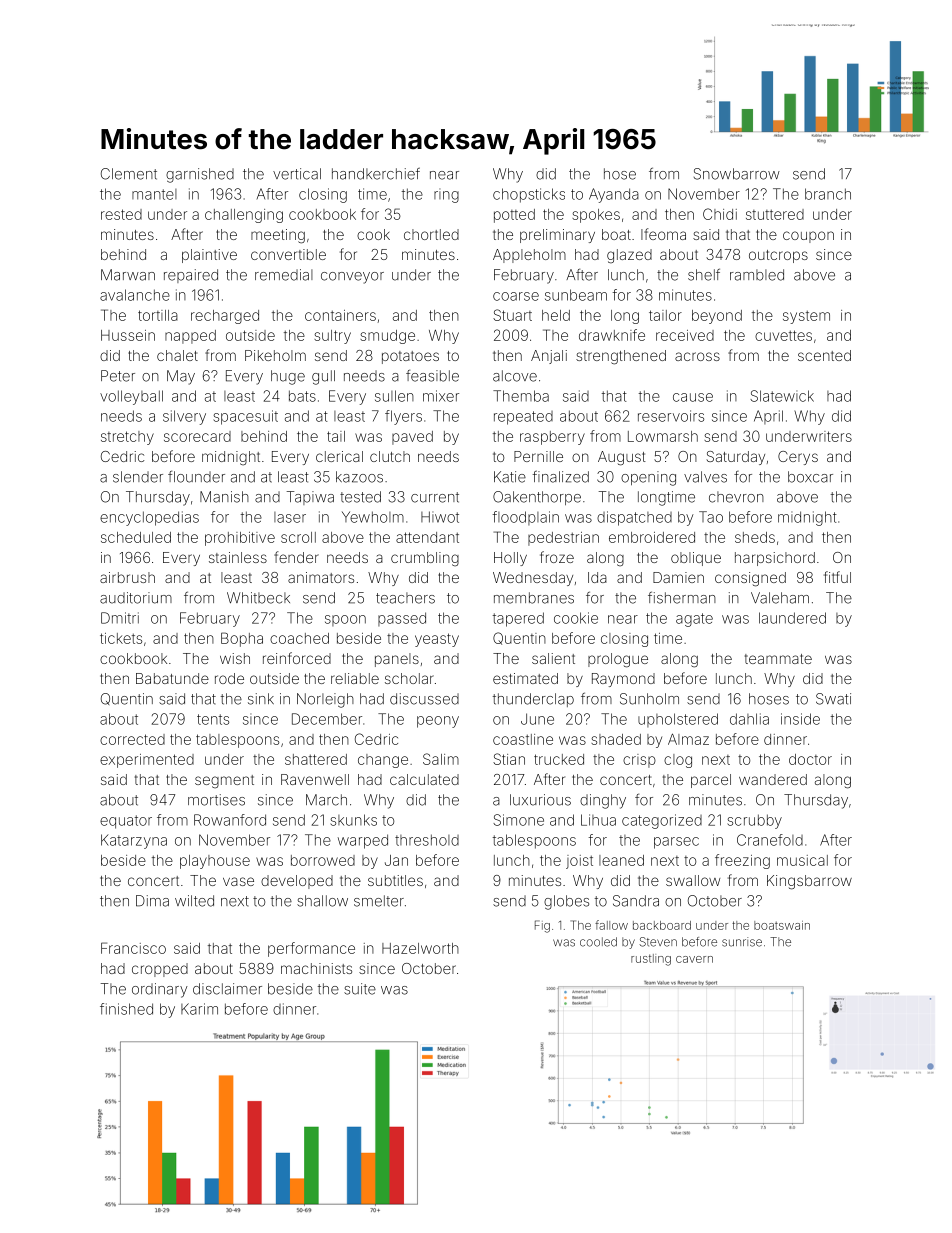 Image resolution: width=952 pixels, height=1233 pixels. What do you see at coordinates (258, 598) in the document?
I see `Whitbeck` at bounding box center [258, 598].
